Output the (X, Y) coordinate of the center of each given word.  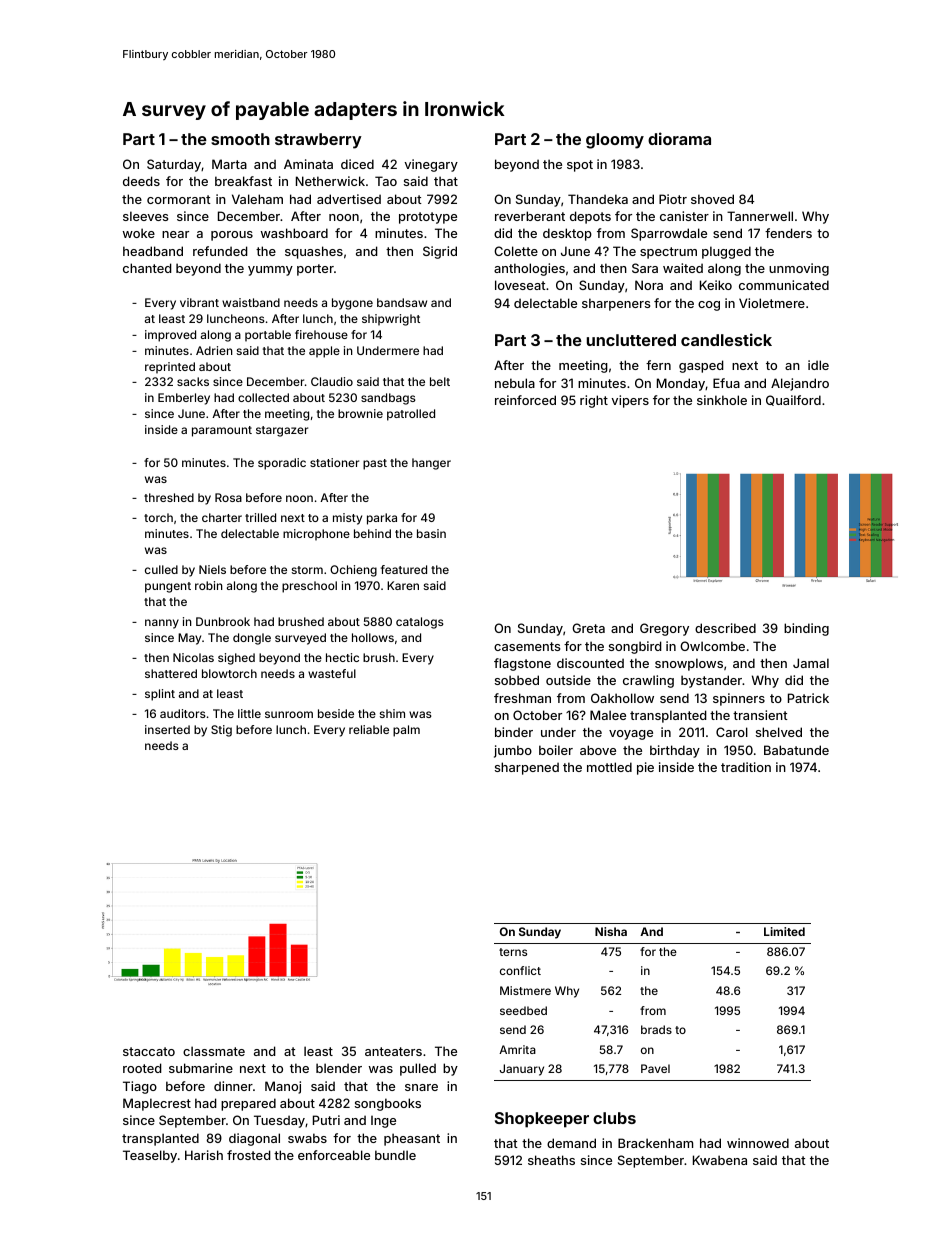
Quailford (793, 400)
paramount (222, 431)
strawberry (318, 141)
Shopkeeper (542, 1120)
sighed (236, 659)
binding (806, 629)
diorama (679, 138)
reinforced (525, 400)
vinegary (431, 165)
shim (392, 713)
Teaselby (150, 1156)
